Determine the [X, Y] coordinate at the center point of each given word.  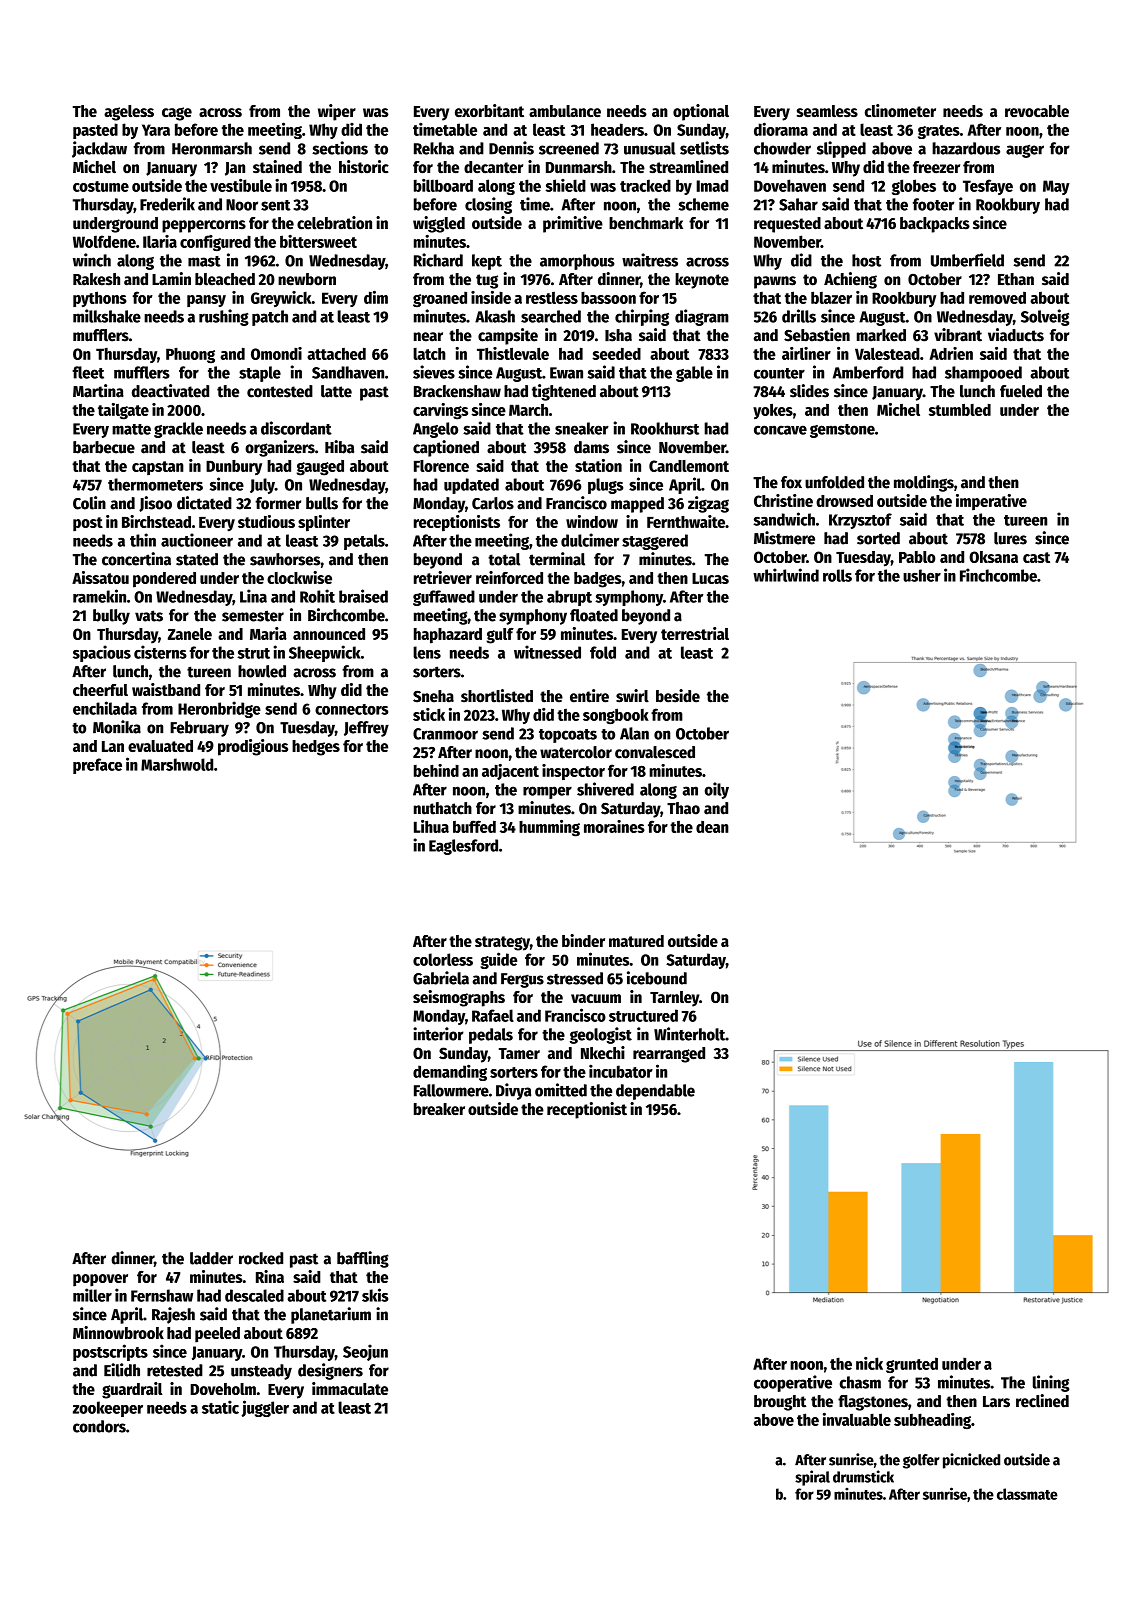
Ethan [1016, 279]
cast [1036, 557]
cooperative [793, 1383]
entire [589, 696]
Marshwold [177, 764]
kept [487, 262]
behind [436, 770]
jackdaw [99, 149]
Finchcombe [998, 575]
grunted [912, 1365]
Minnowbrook [118, 1332]
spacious [102, 653]
